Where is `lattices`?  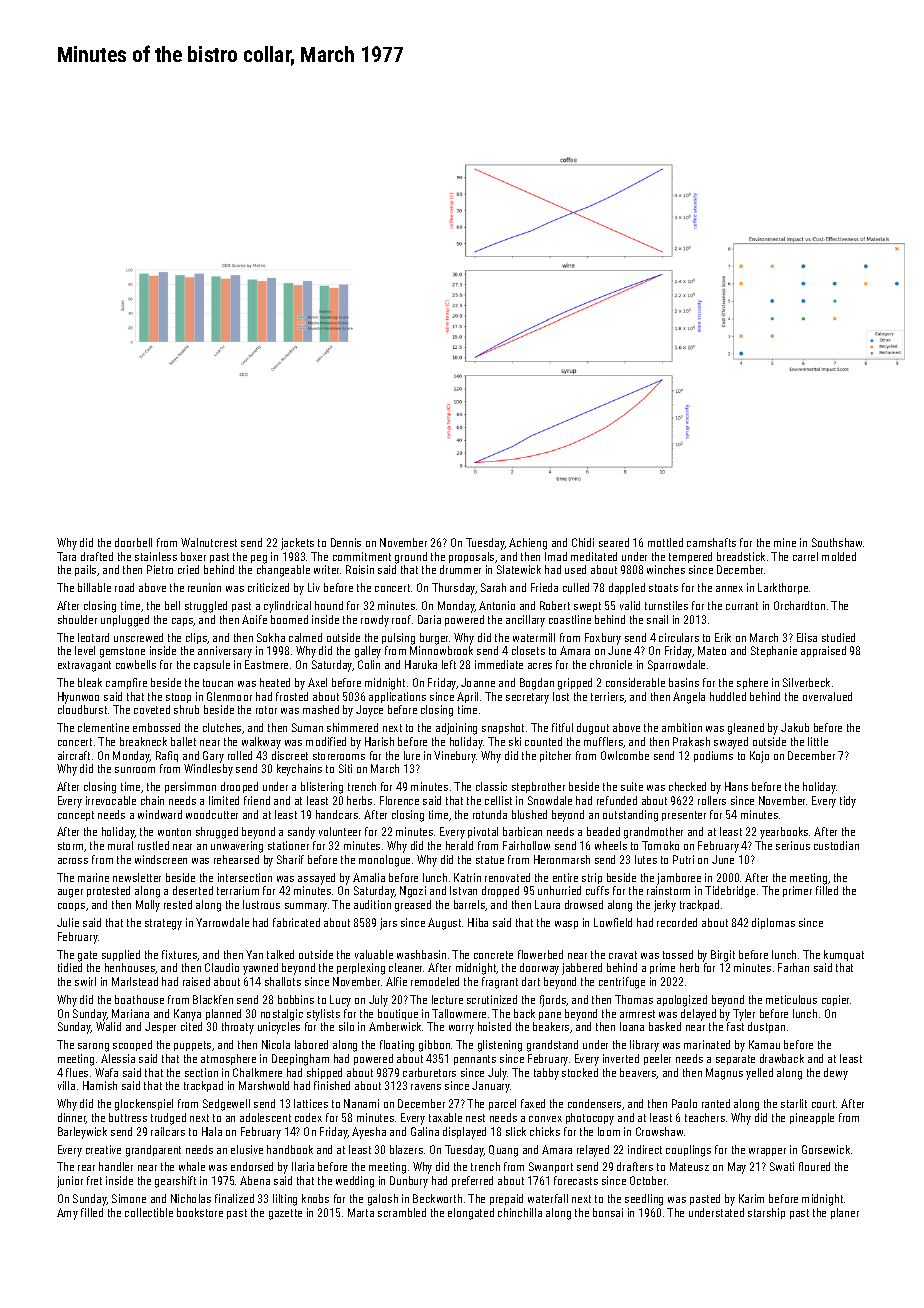
lattices is located at coordinates (311, 1103).
